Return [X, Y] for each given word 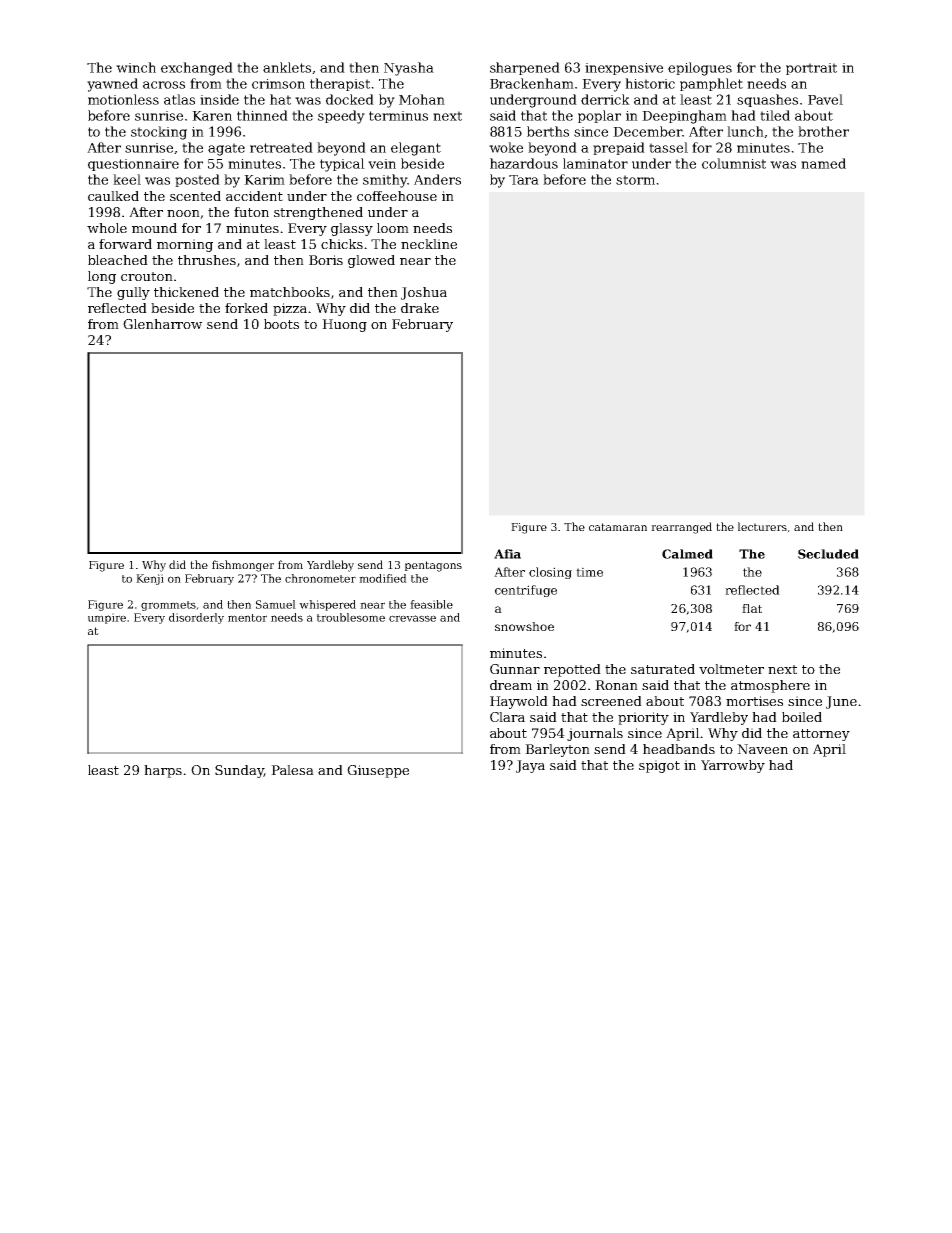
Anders [437, 179]
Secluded [828, 554]
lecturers [762, 526]
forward [125, 244]
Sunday [239, 771]
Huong [344, 325]
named [823, 163]
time [589, 572]
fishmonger [243, 566]
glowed [371, 261]
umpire [107, 618]
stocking [159, 133]
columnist [734, 163]
